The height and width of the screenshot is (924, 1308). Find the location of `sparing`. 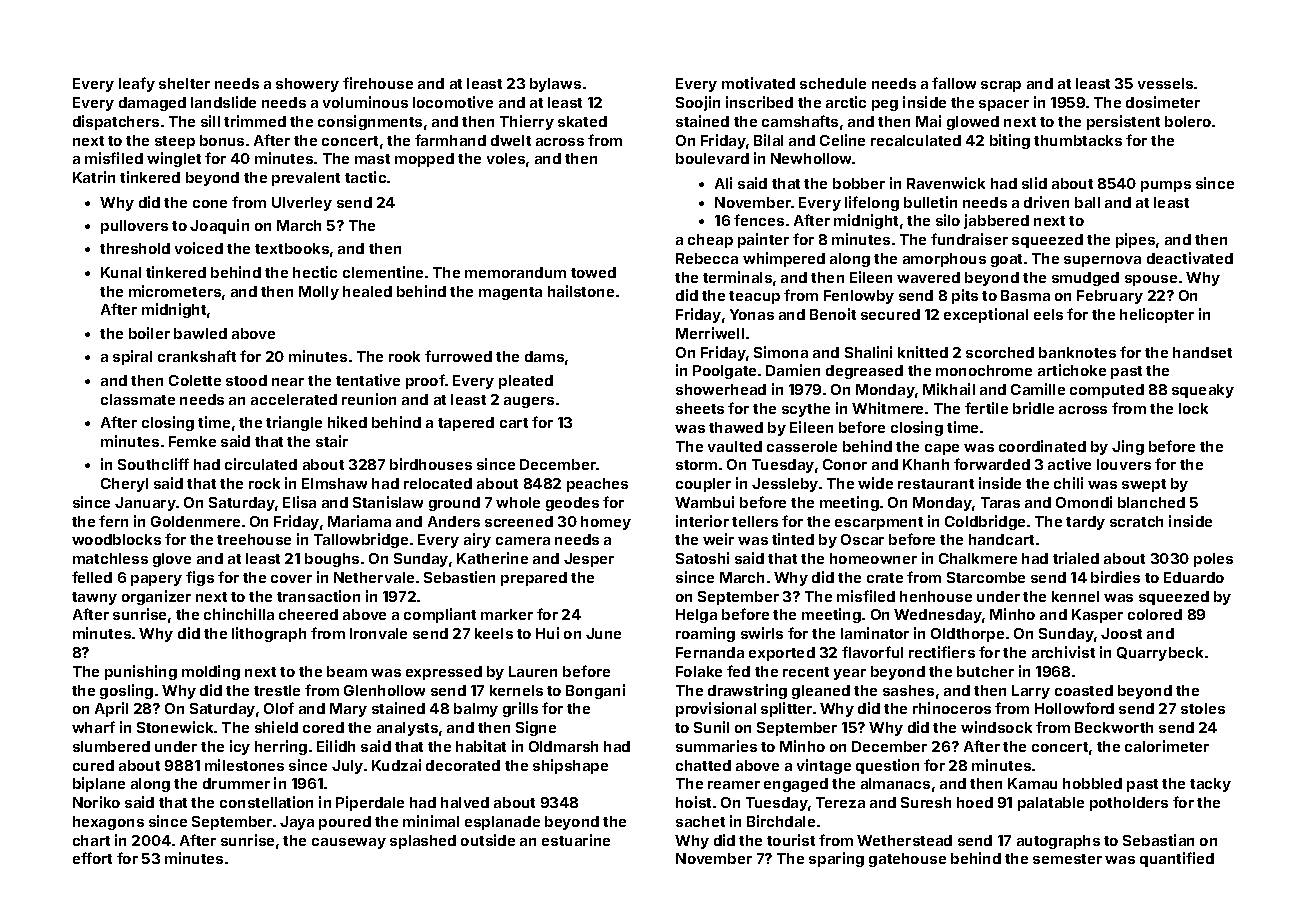

sparing is located at coordinates (836, 859).
